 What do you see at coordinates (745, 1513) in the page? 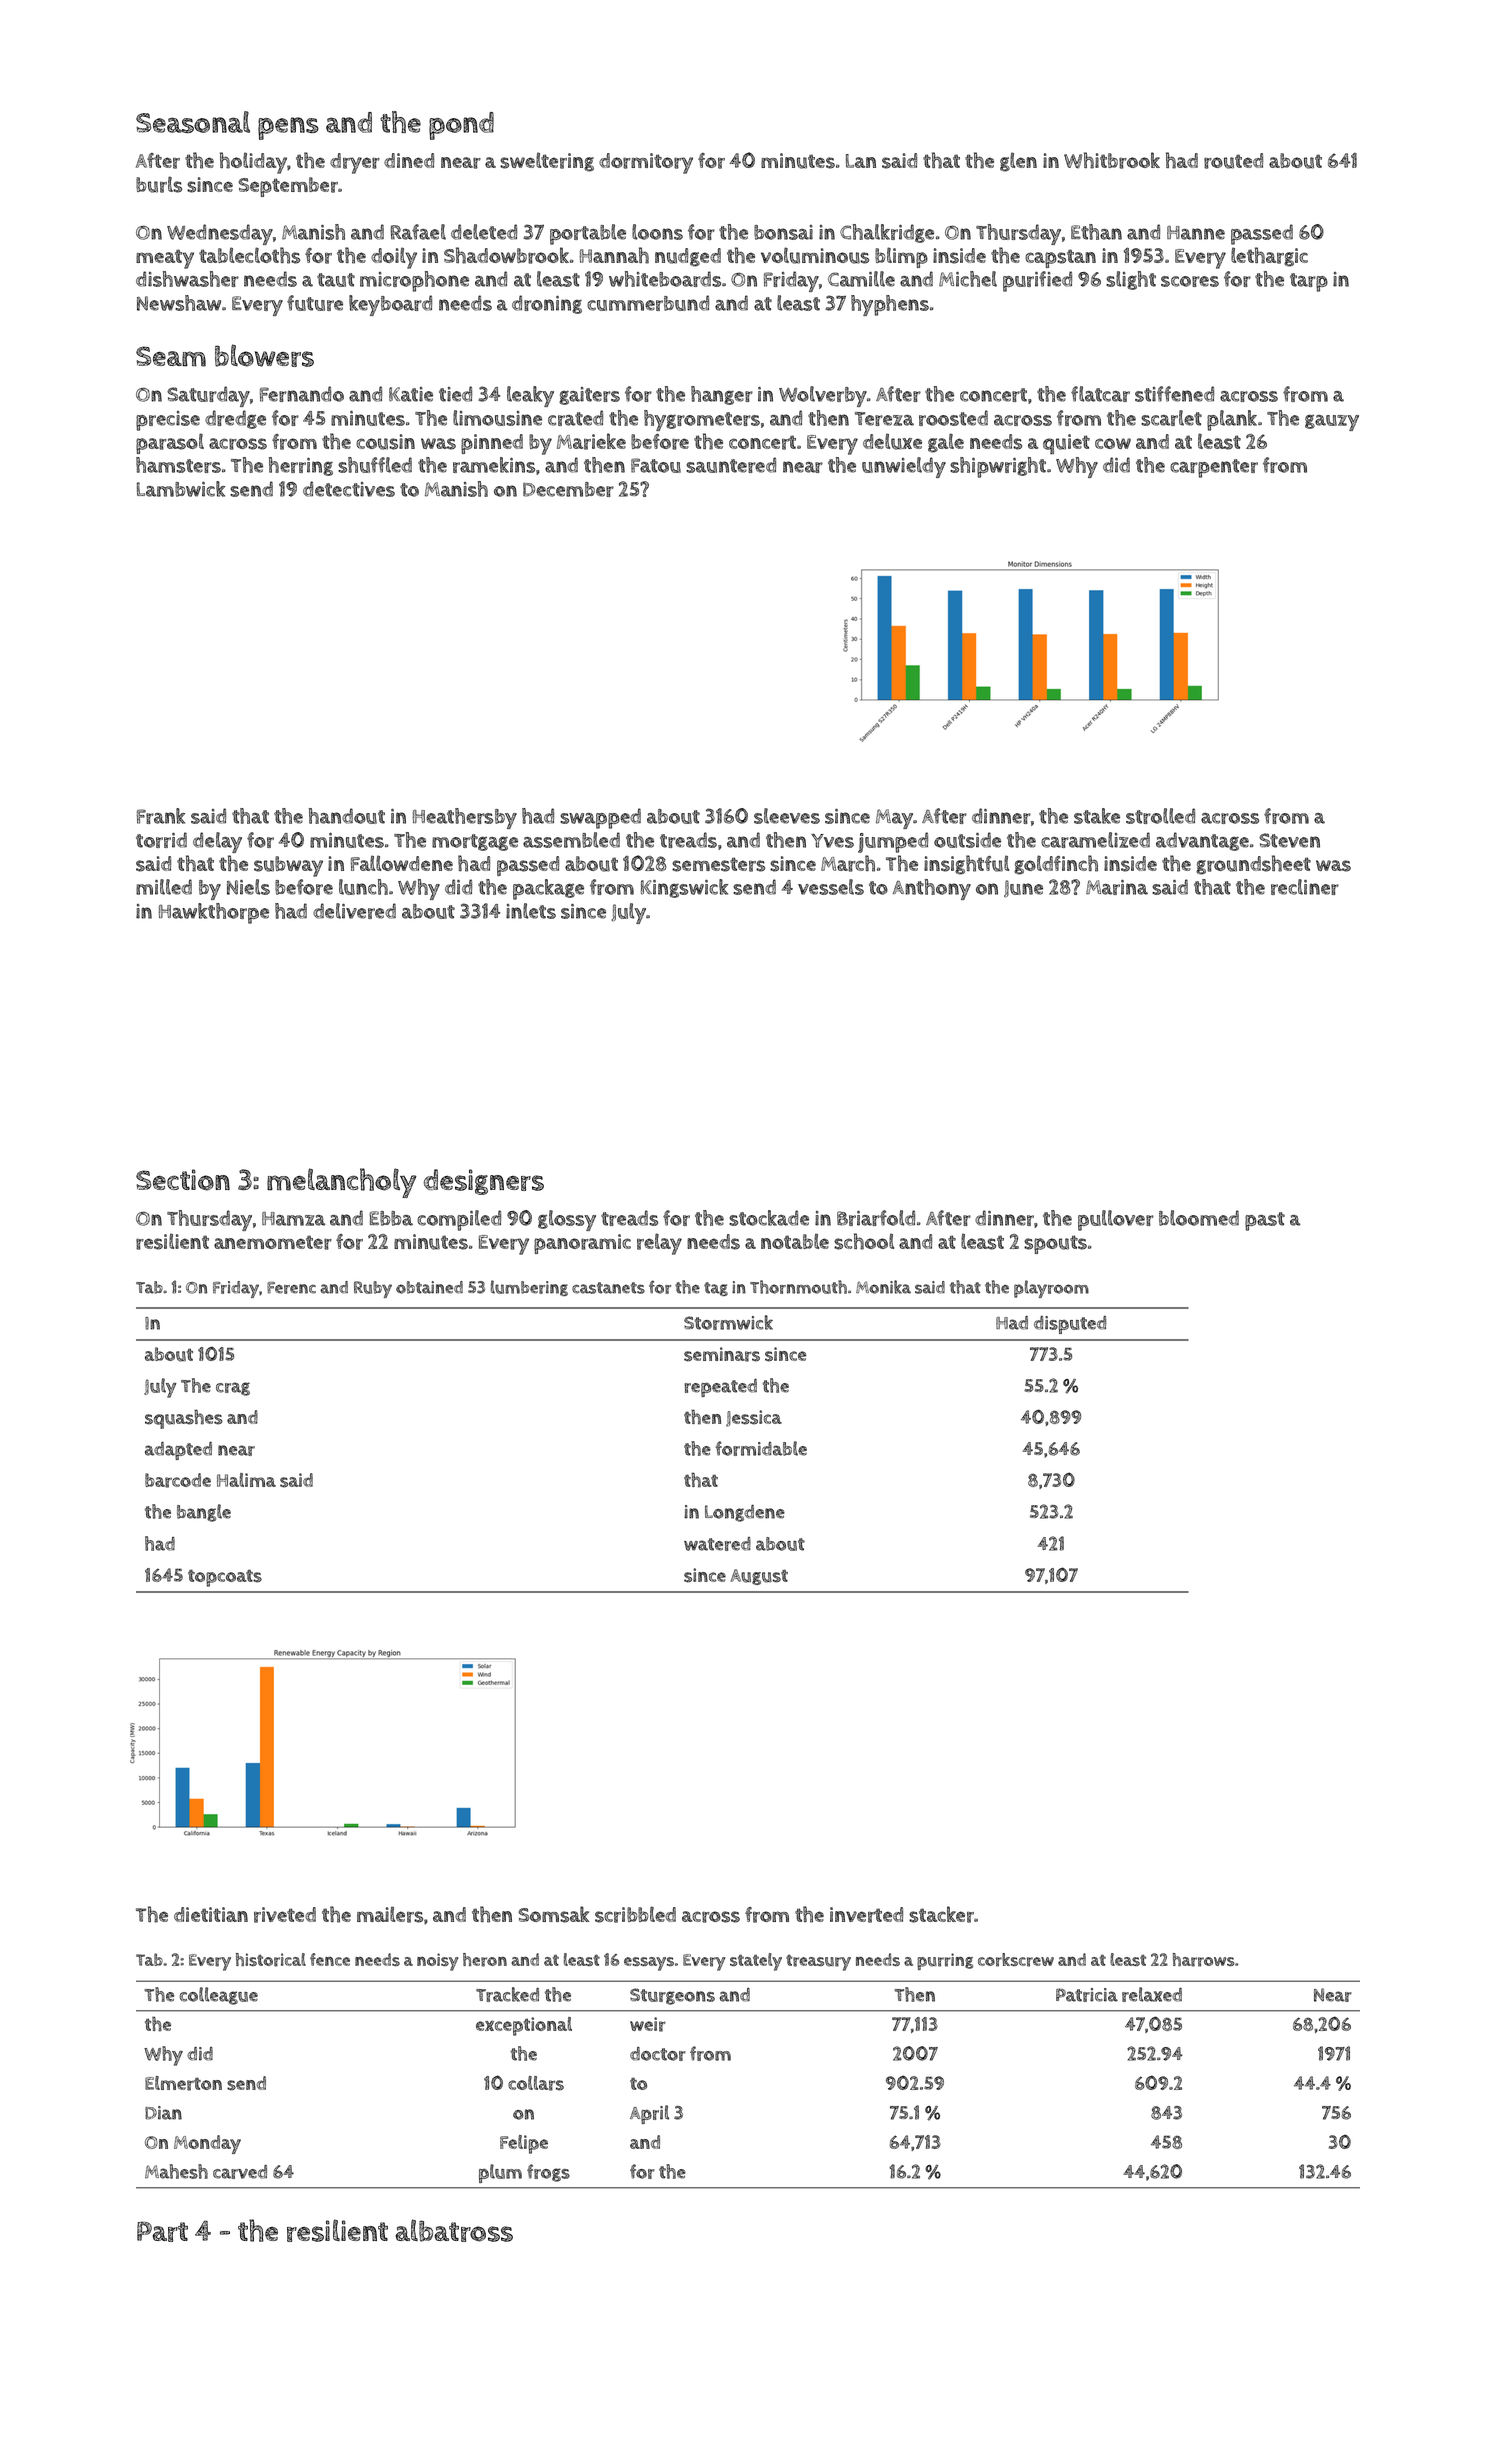
I see `Longdene` at bounding box center [745, 1513].
